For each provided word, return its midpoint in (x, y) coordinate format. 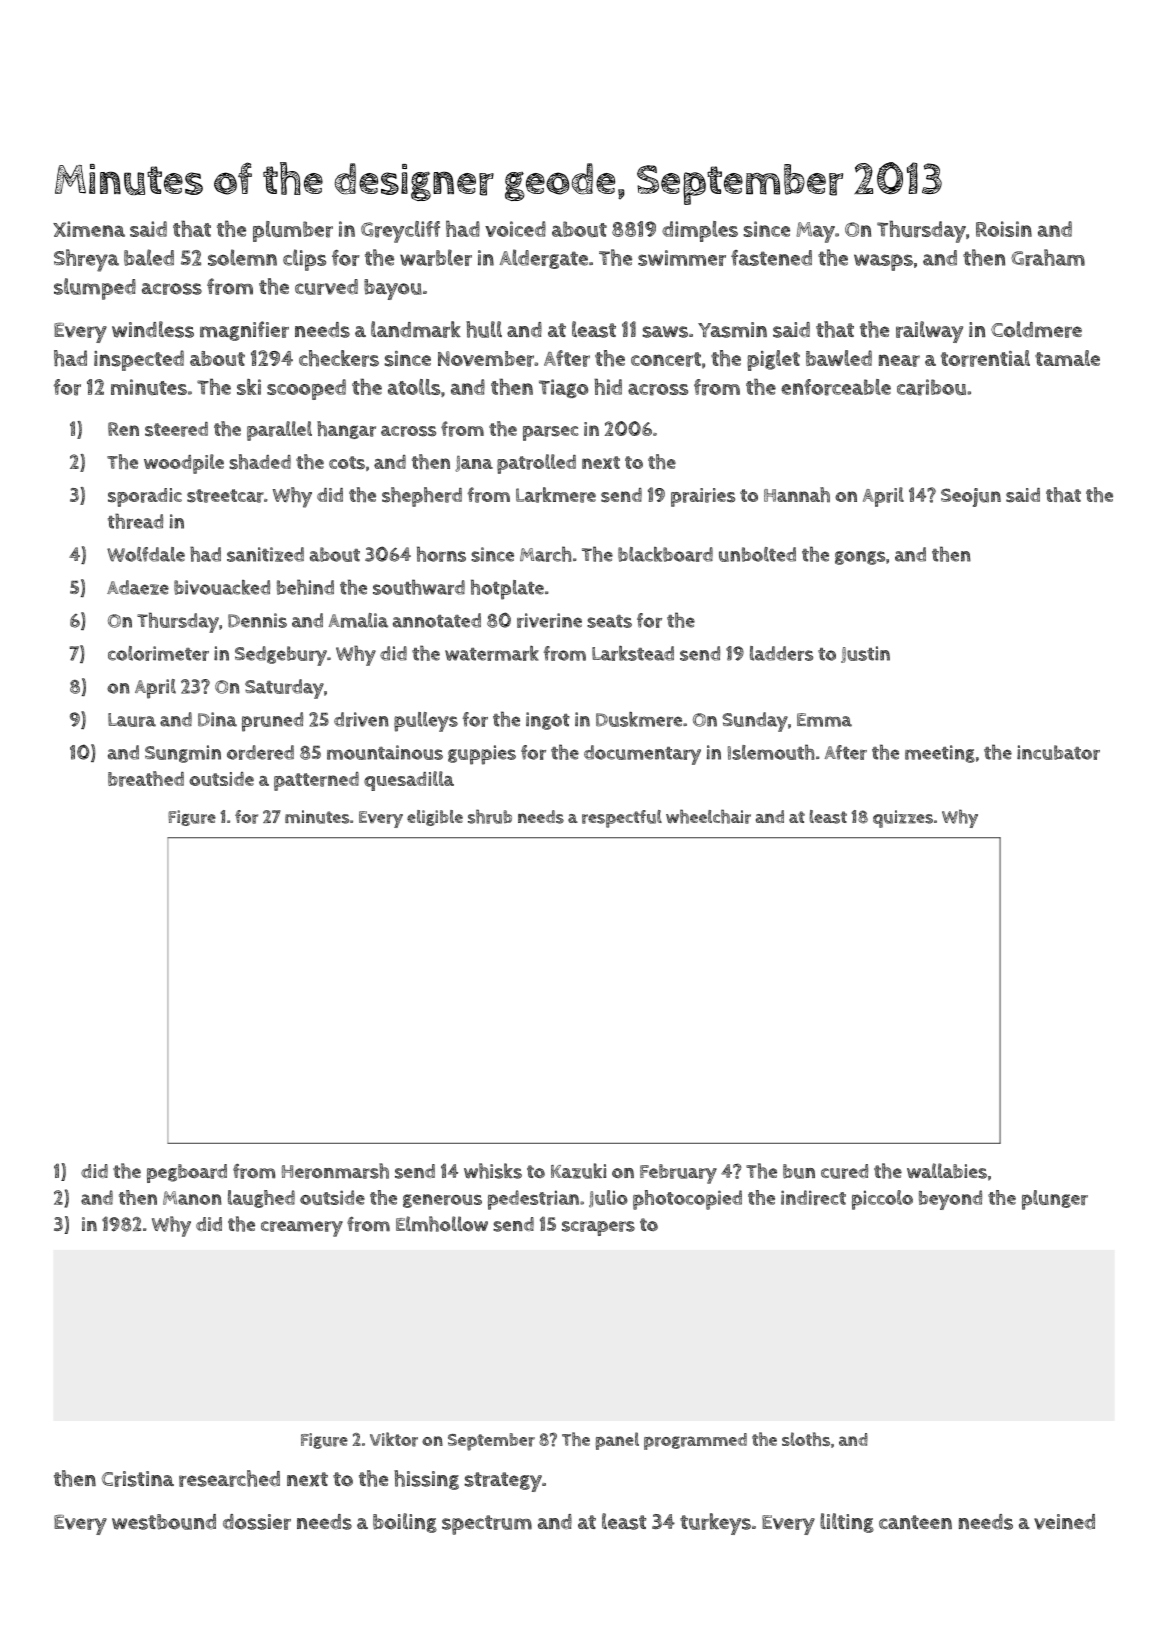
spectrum (487, 1525)
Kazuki (578, 1171)
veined (1064, 1522)
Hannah (797, 494)
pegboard (187, 1173)
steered (176, 429)
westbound (164, 1522)
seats (609, 621)
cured (844, 1171)
